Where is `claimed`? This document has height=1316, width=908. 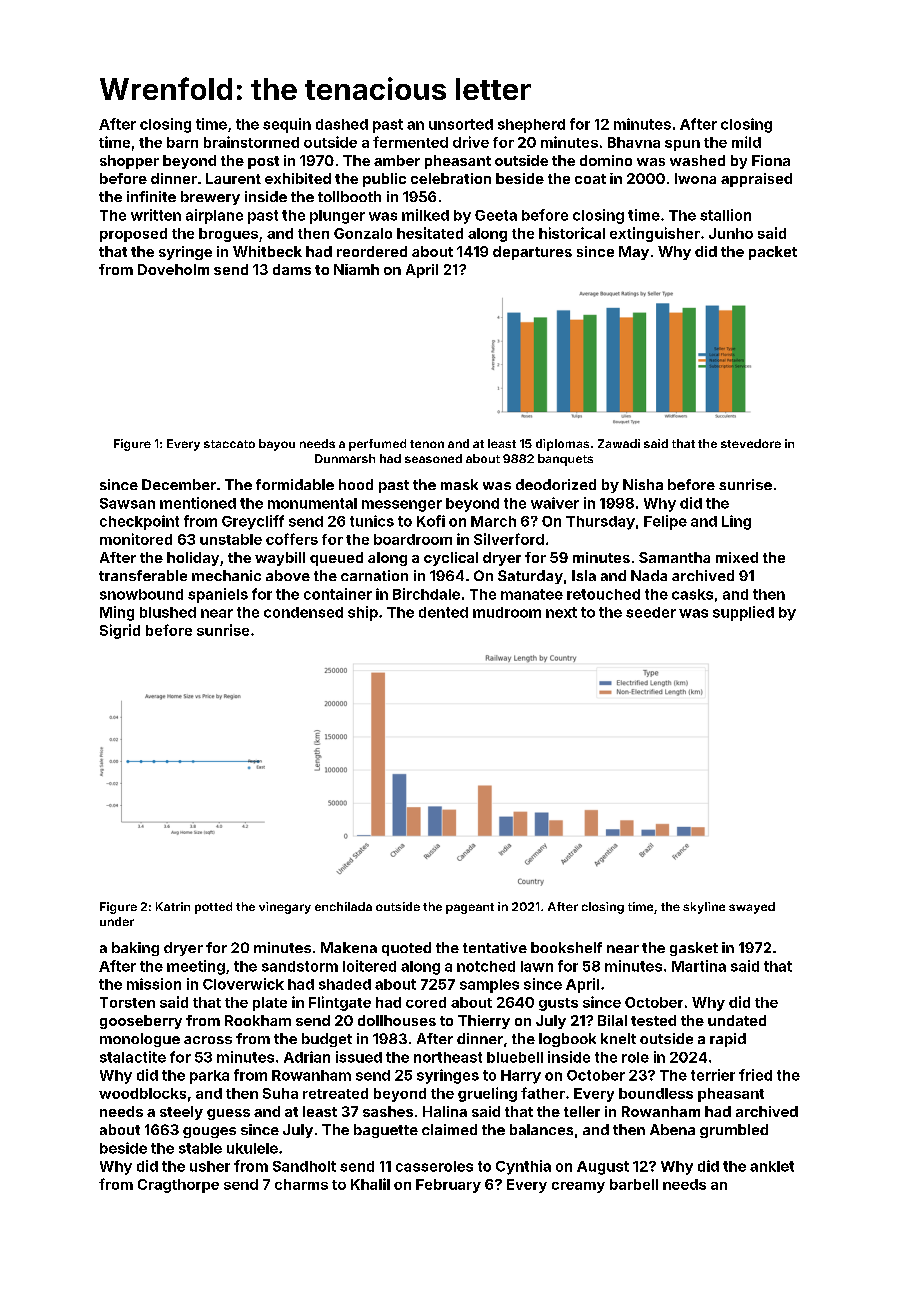
claimed is located at coordinates (449, 1129).
